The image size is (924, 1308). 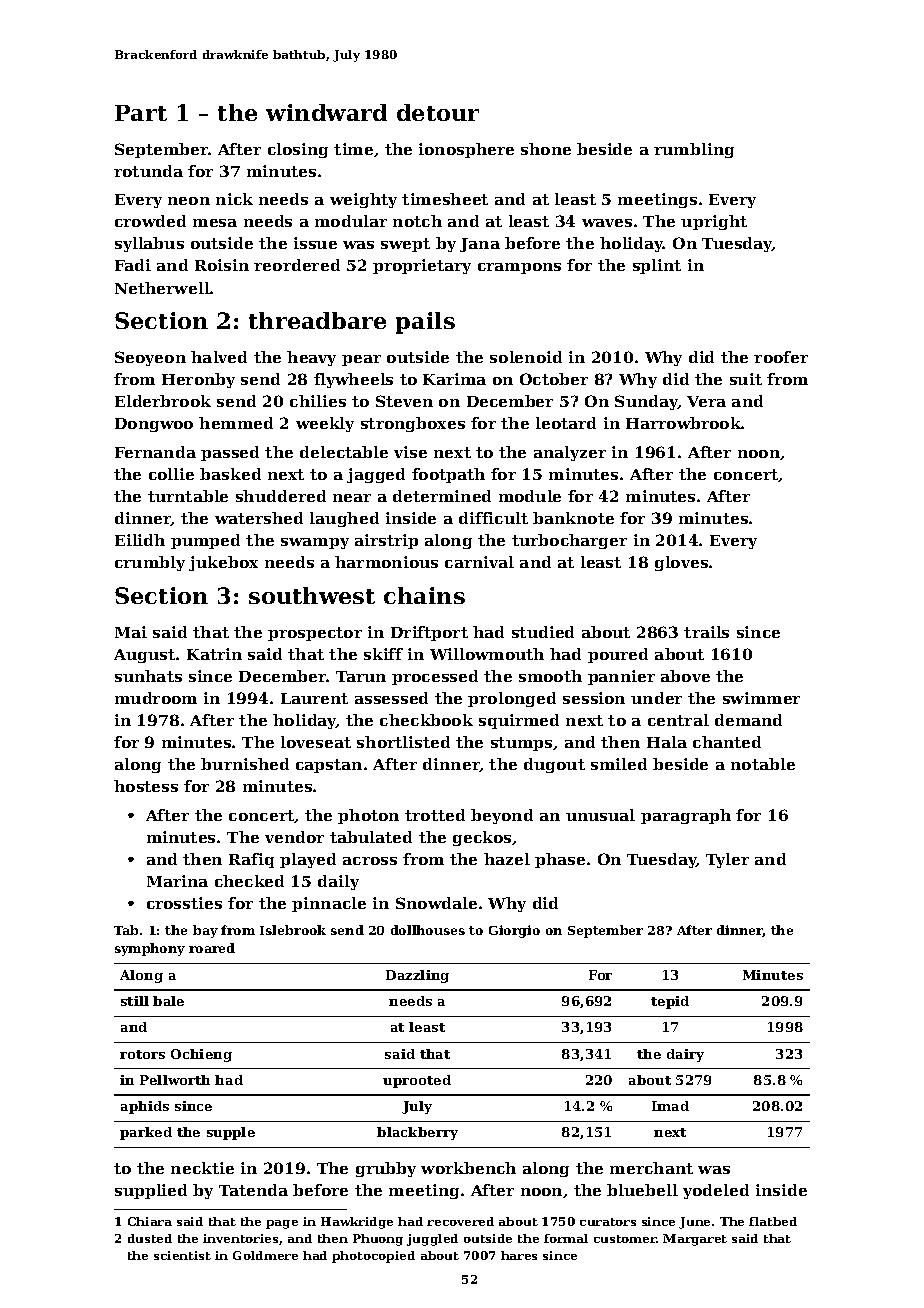 I want to click on Ochieng, so click(x=201, y=1055).
